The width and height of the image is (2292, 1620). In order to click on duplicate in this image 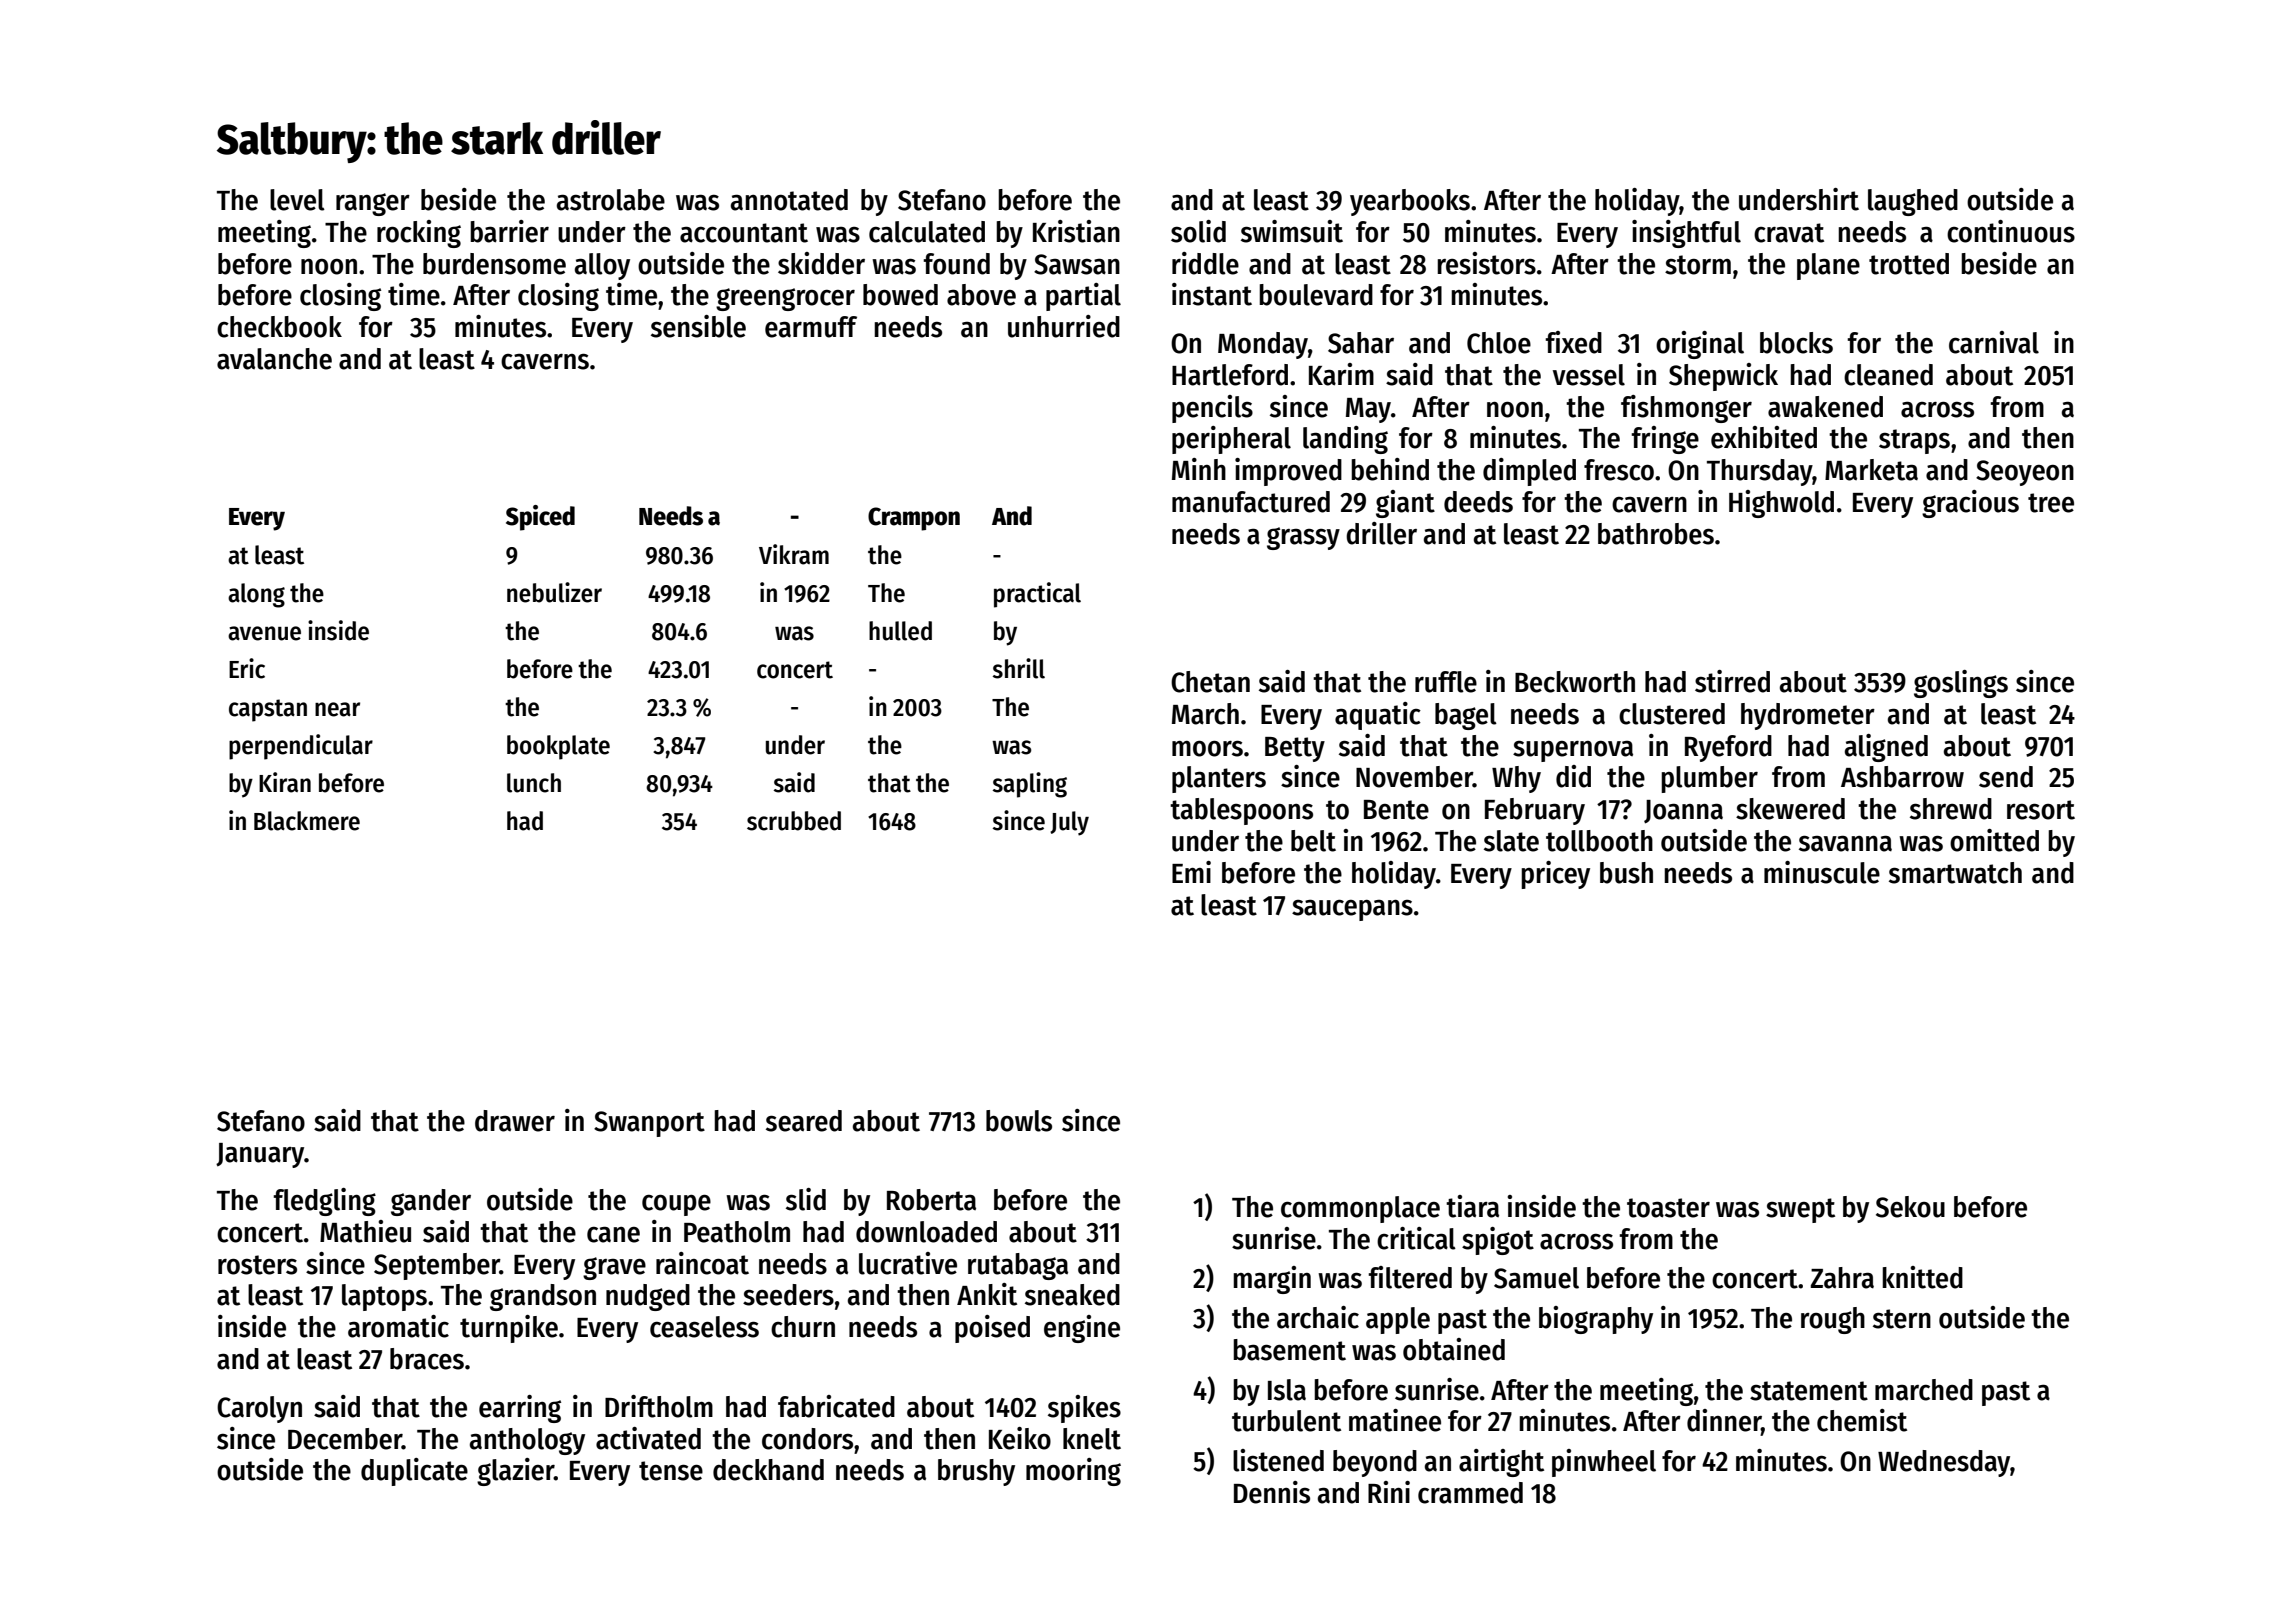, I will do `click(414, 1472)`.
